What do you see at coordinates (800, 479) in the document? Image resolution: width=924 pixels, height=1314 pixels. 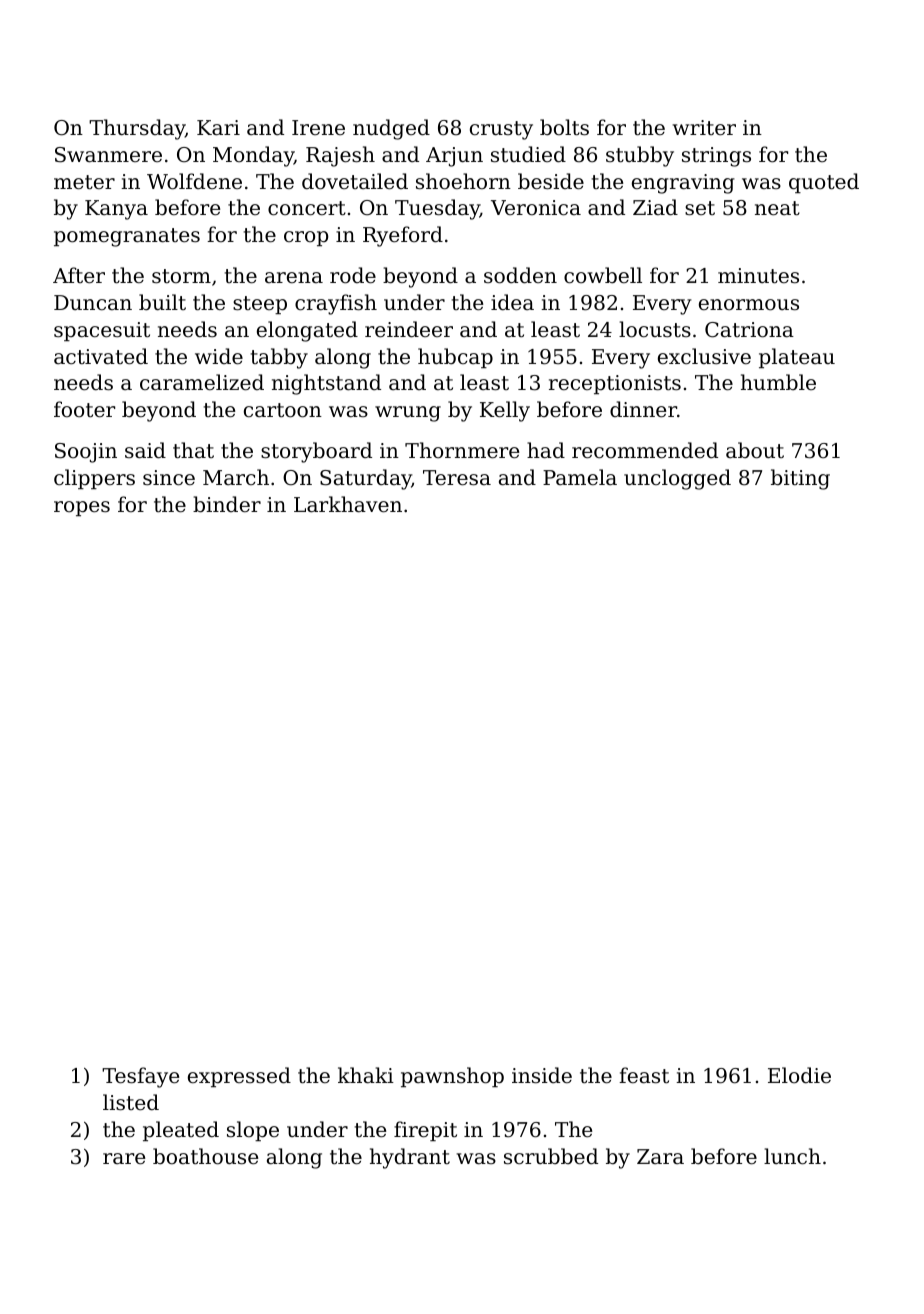 I see `biting` at bounding box center [800, 479].
